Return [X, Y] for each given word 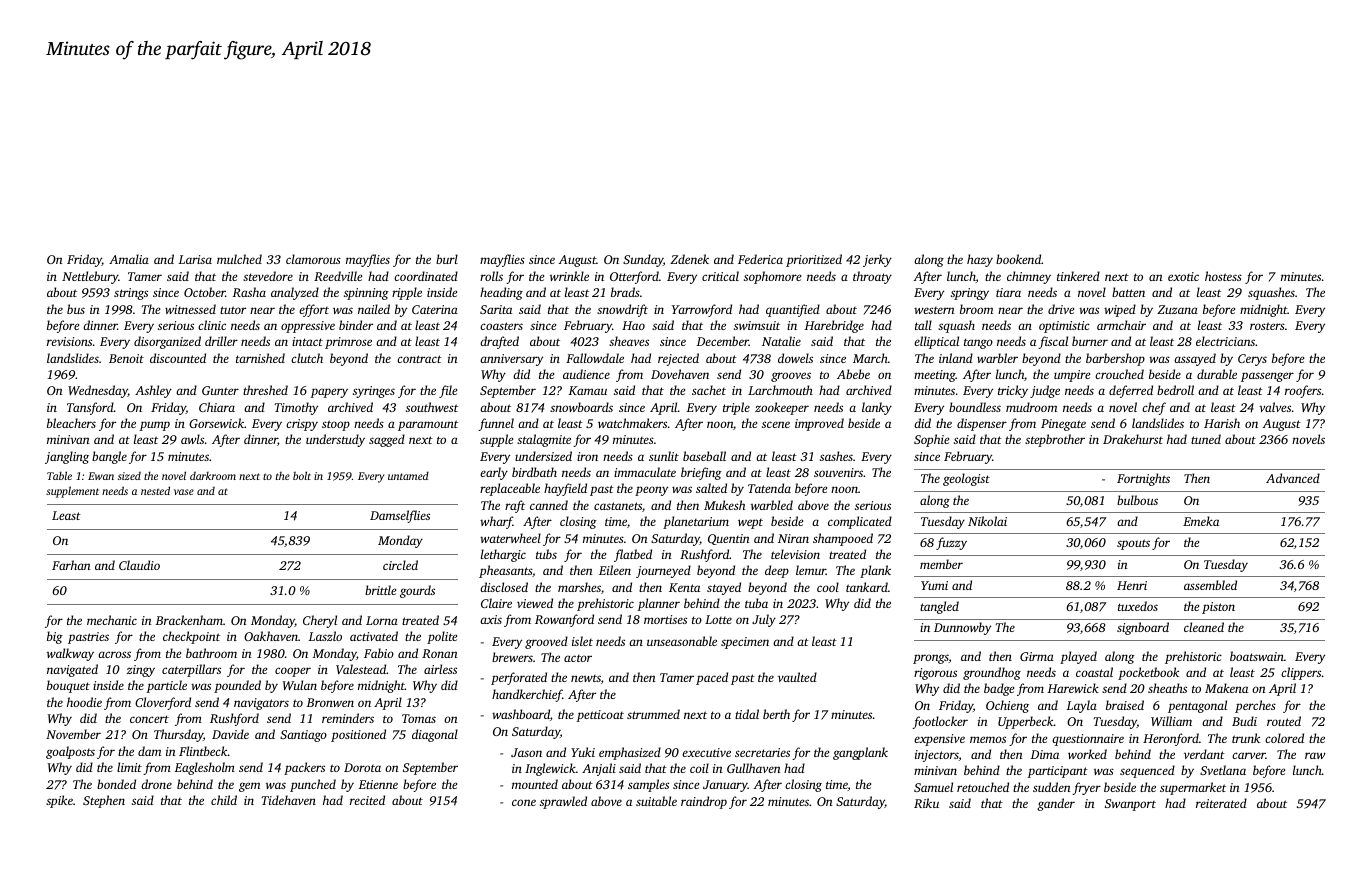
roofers [1303, 391]
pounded [237, 686]
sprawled [563, 802]
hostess [1223, 276]
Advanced [1293, 478]
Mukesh [724, 505]
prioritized [814, 260]
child [224, 800]
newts [586, 678]
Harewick [1073, 688]
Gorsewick [216, 423]
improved [819, 424]
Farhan [71, 565]
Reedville [338, 276]
